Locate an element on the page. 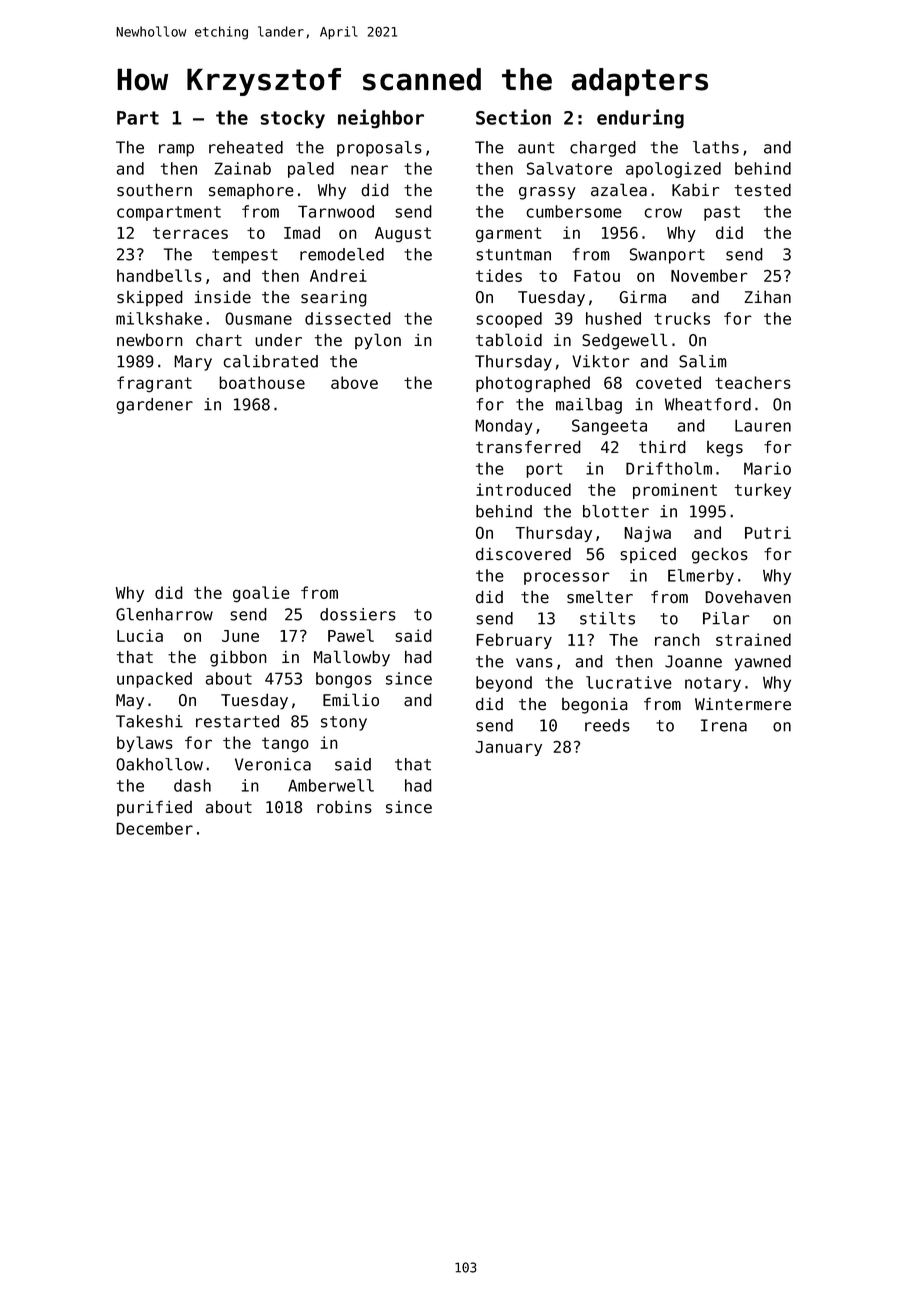 The height and width of the document is (1316, 908). robins is located at coordinates (344, 807).
